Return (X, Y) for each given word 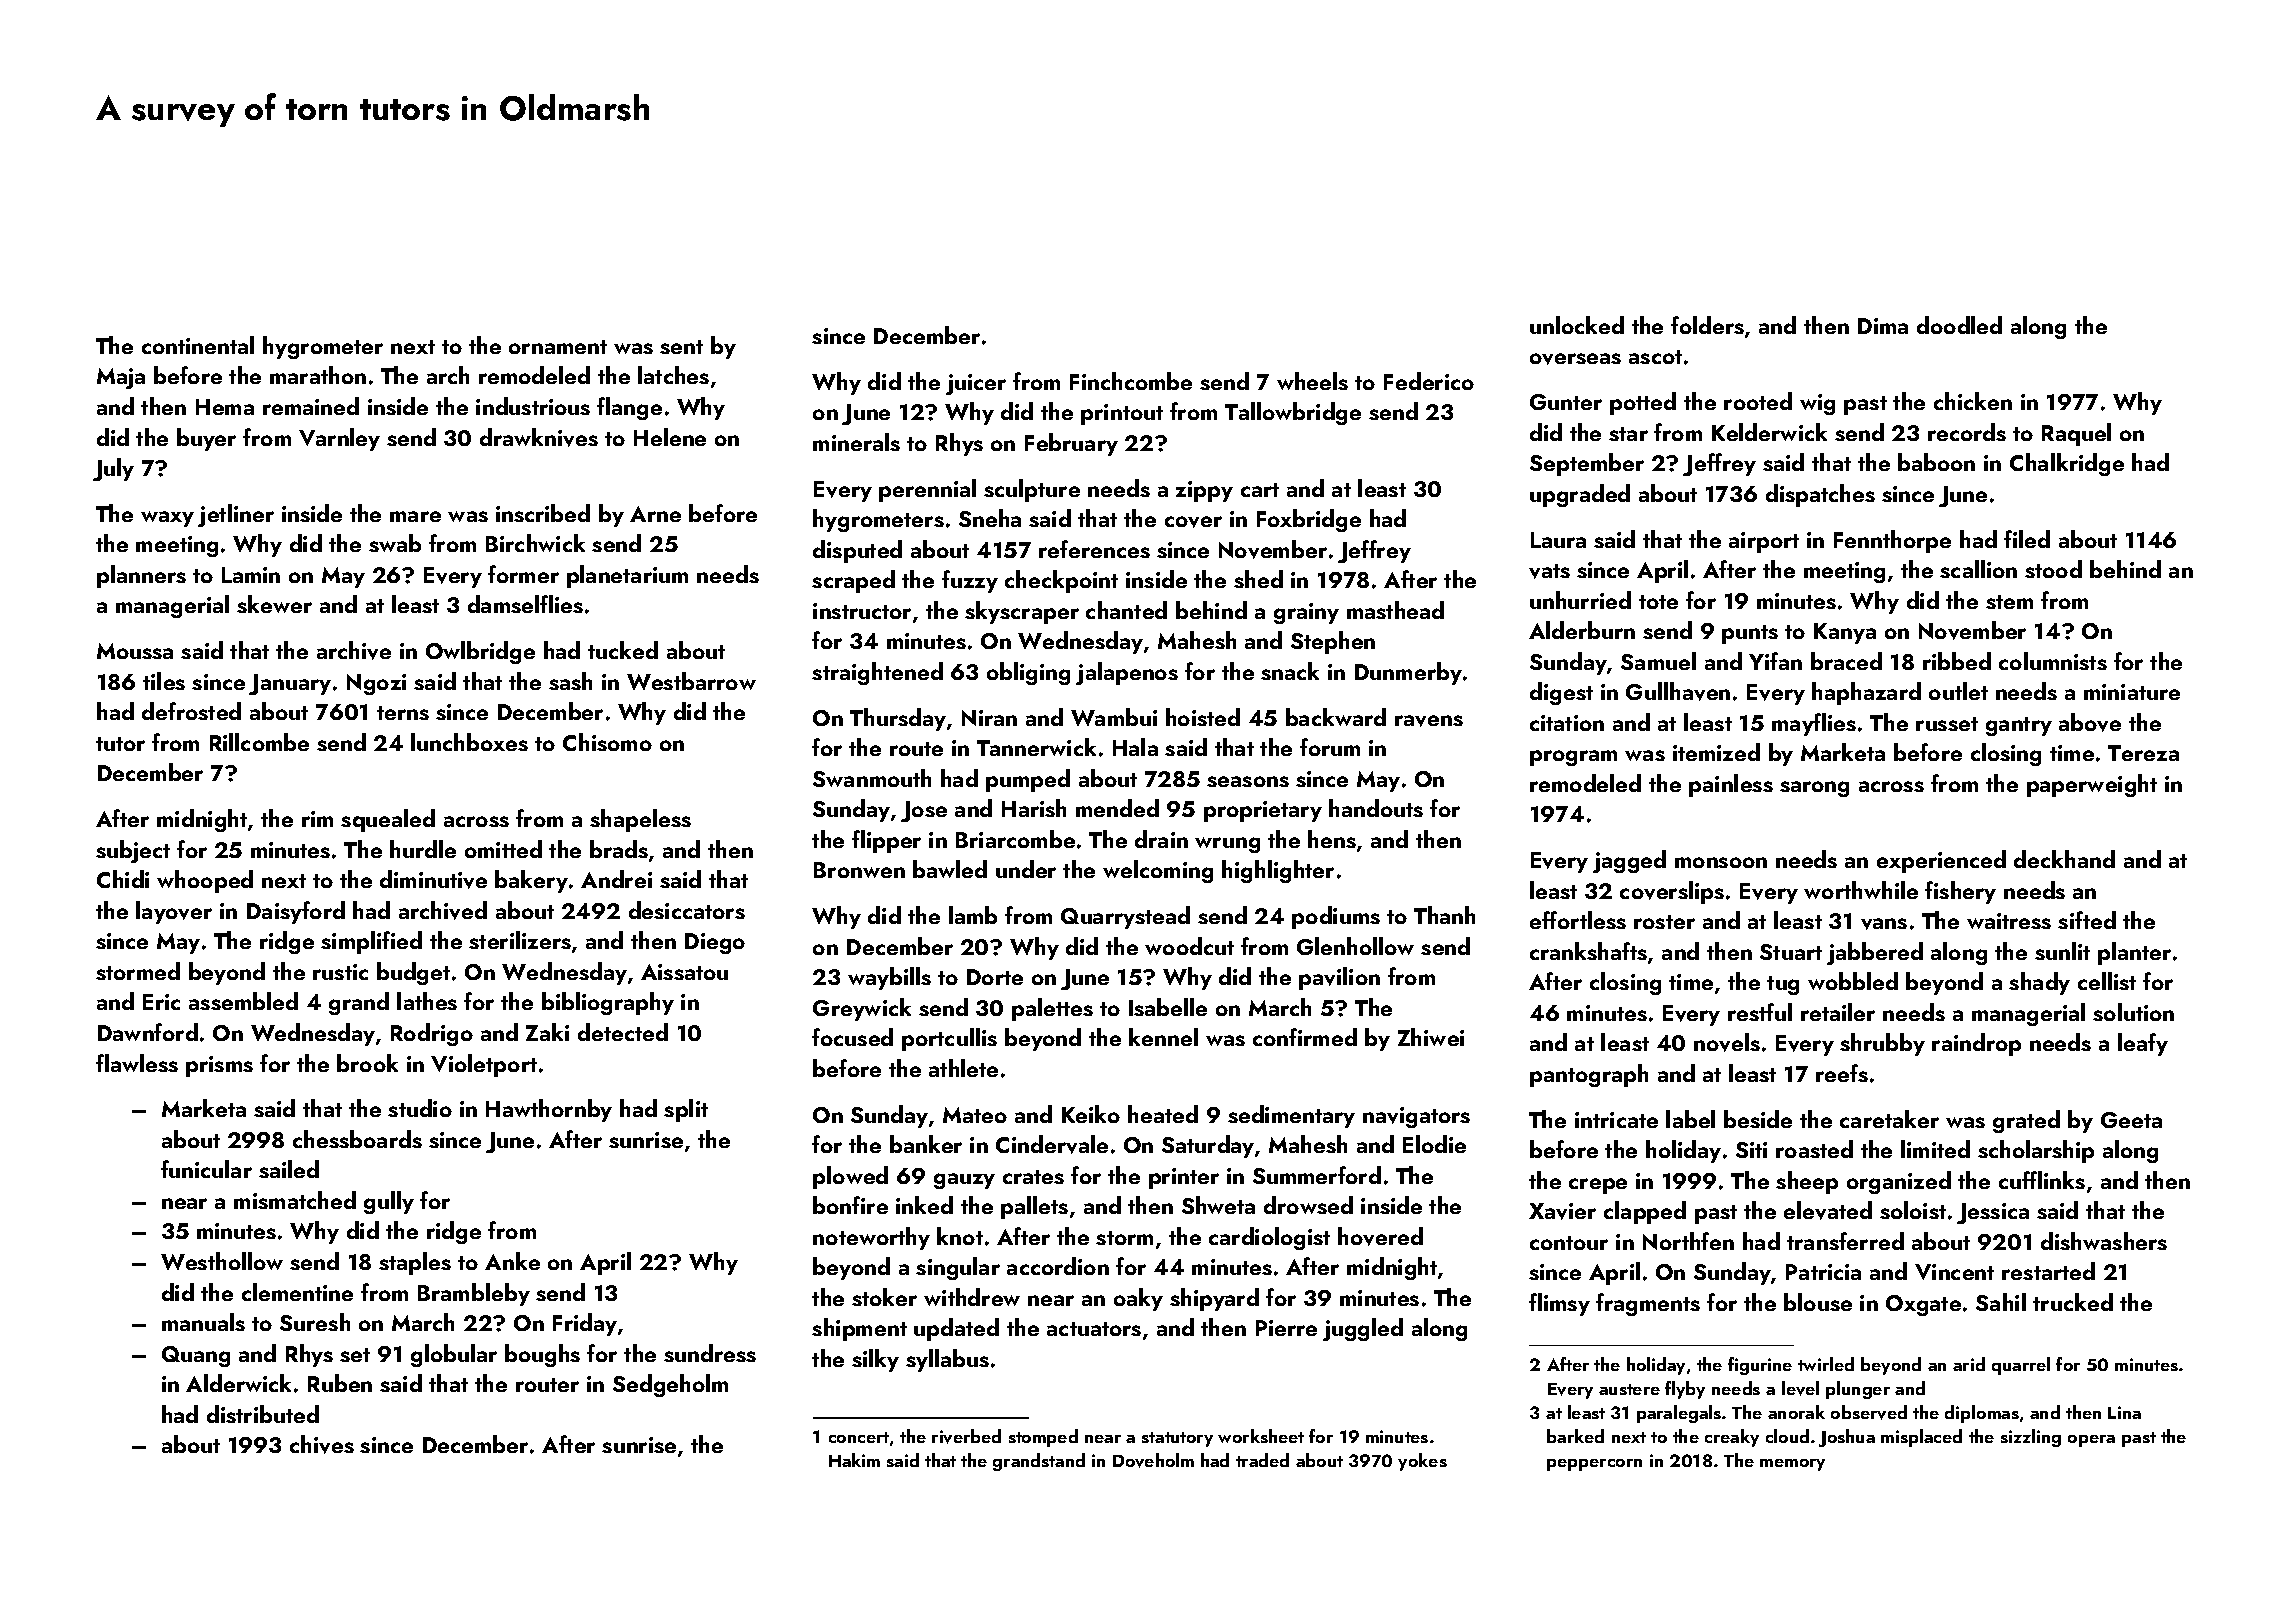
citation (1567, 723)
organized (1899, 1182)
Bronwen (859, 870)
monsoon (1721, 862)
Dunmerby (1408, 673)
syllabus (947, 1360)
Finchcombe (1131, 381)
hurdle (423, 849)
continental (198, 345)
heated (1163, 1114)
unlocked (1577, 325)
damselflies (525, 604)
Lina (2124, 1412)
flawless (137, 1063)
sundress (710, 1353)
